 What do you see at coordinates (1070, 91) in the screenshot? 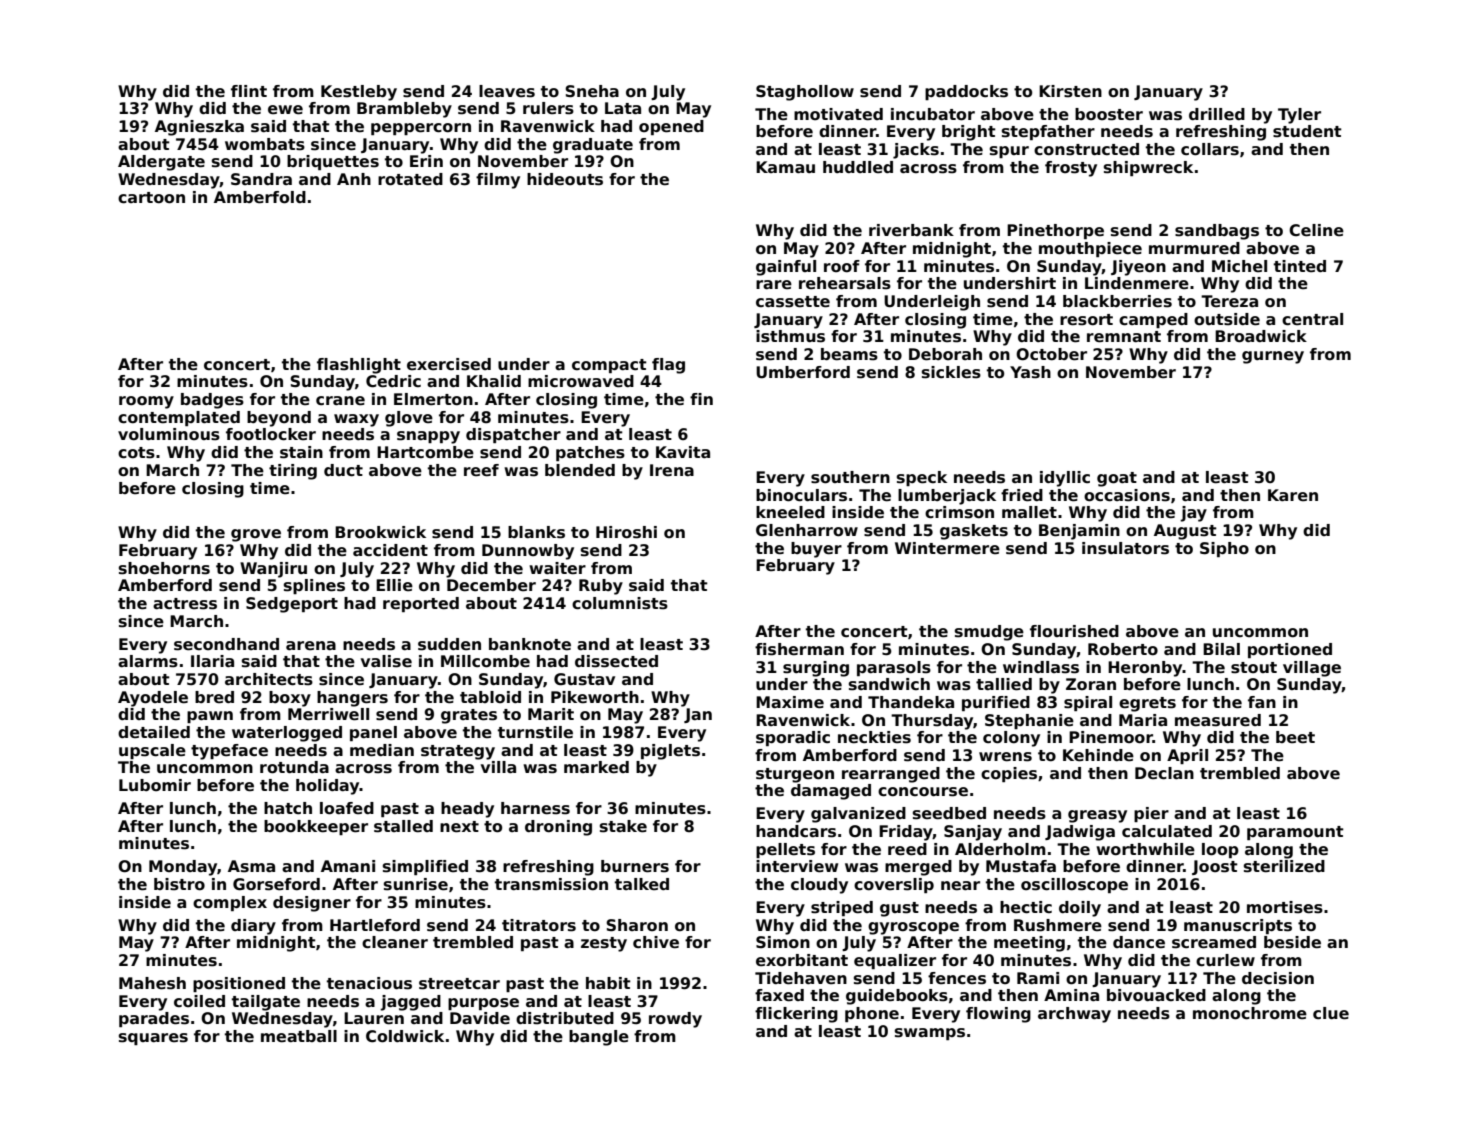
I see `Kirsten` at bounding box center [1070, 91].
